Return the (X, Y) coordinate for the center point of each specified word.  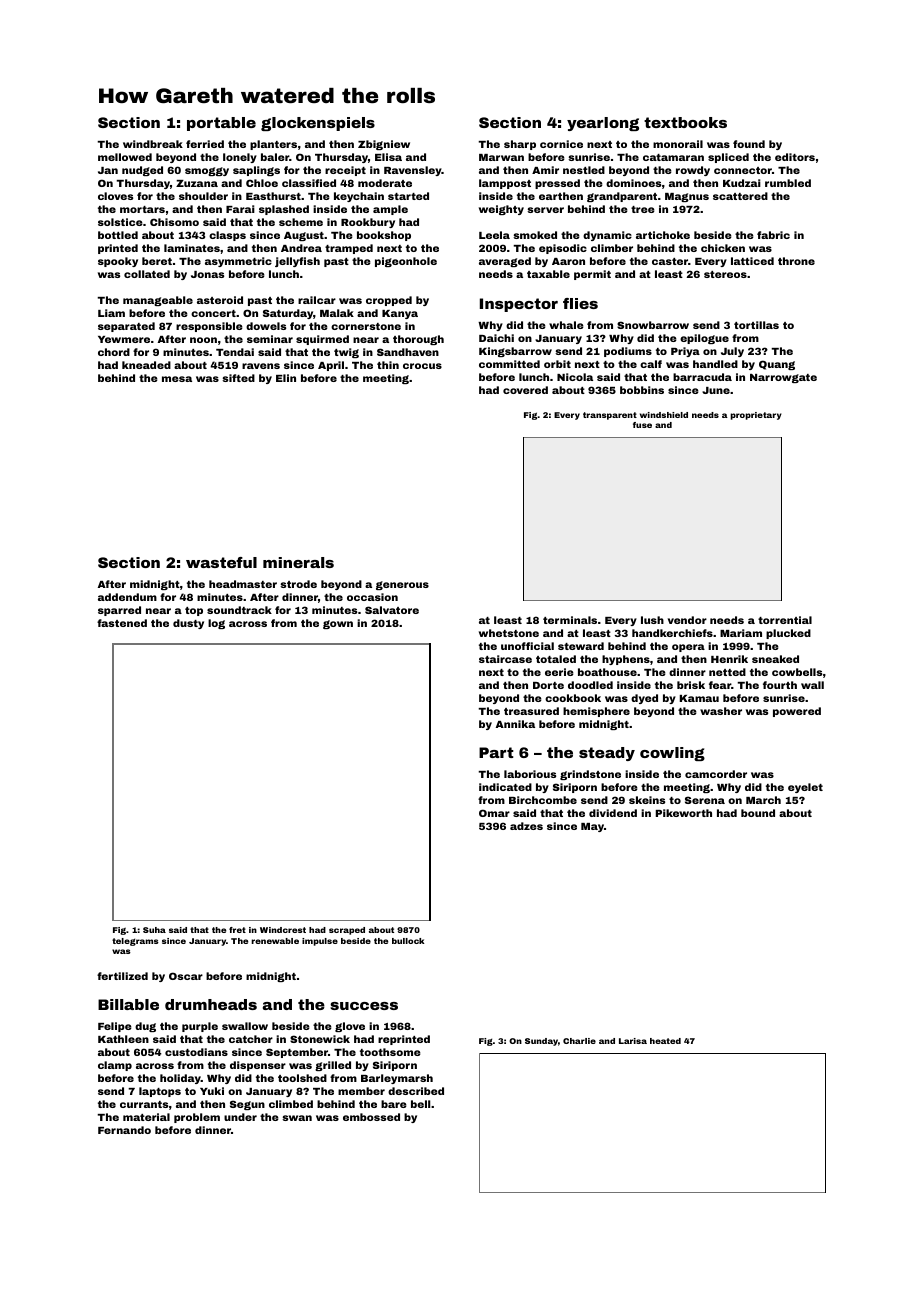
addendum (127, 597)
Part (496, 752)
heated (665, 1041)
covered (525, 390)
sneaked (775, 659)
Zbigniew (384, 145)
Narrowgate (783, 378)
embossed (371, 1117)
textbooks (685, 122)
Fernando (124, 1130)
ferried (205, 144)
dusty (188, 624)
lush (652, 620)
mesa (177, 379)
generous (402, 585)
